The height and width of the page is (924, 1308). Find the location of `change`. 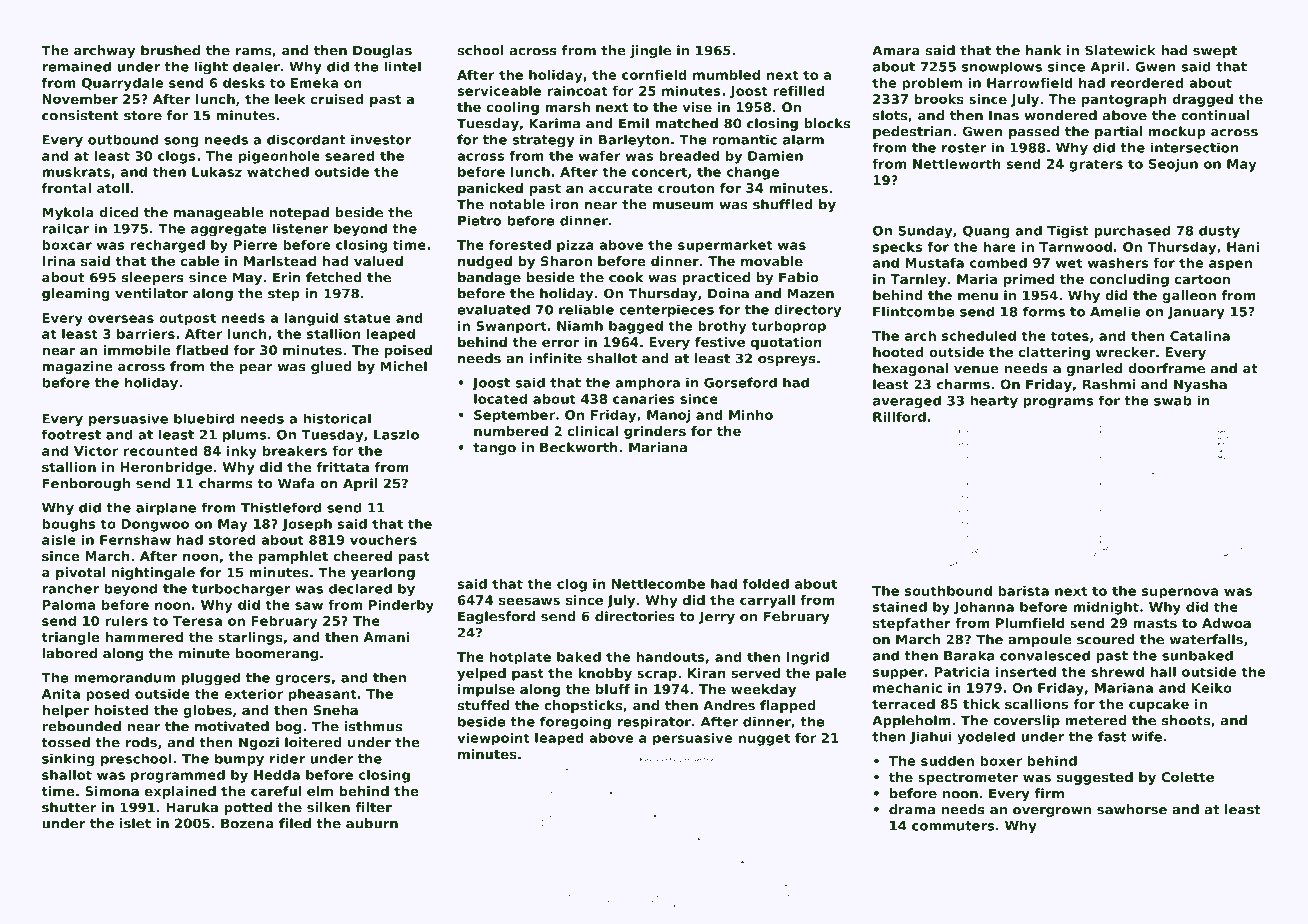

change is located at coordinates (753, 173).
